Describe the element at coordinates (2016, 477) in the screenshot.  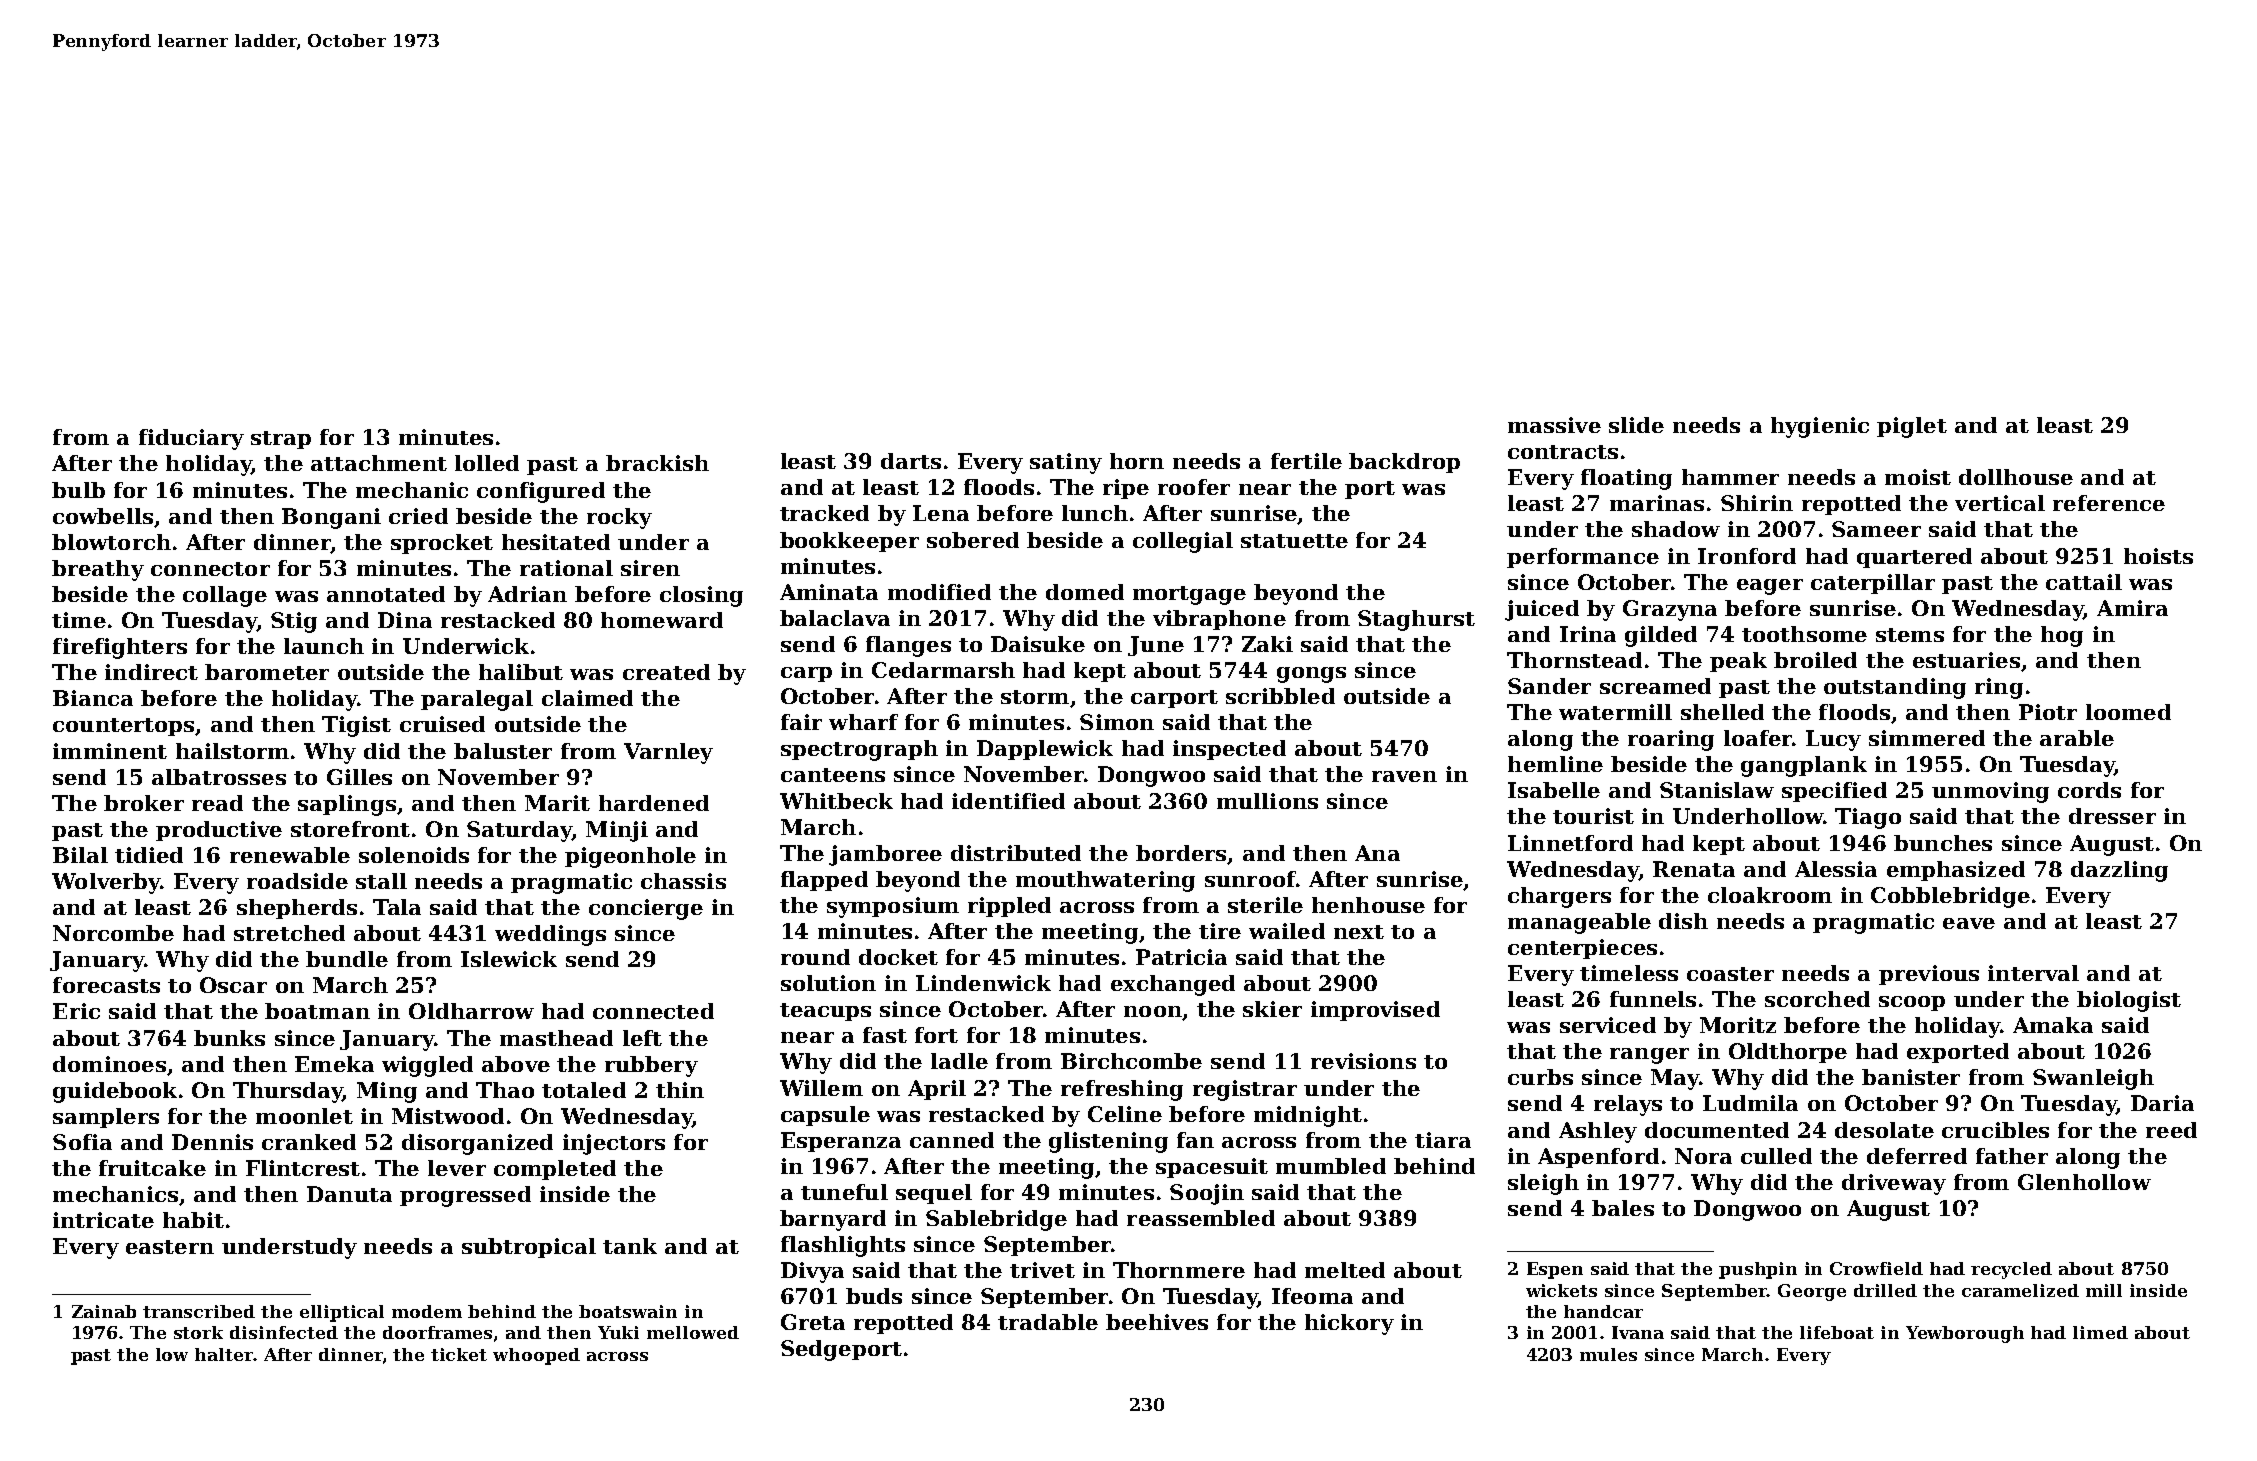
I see `dollhouse` at that location.
